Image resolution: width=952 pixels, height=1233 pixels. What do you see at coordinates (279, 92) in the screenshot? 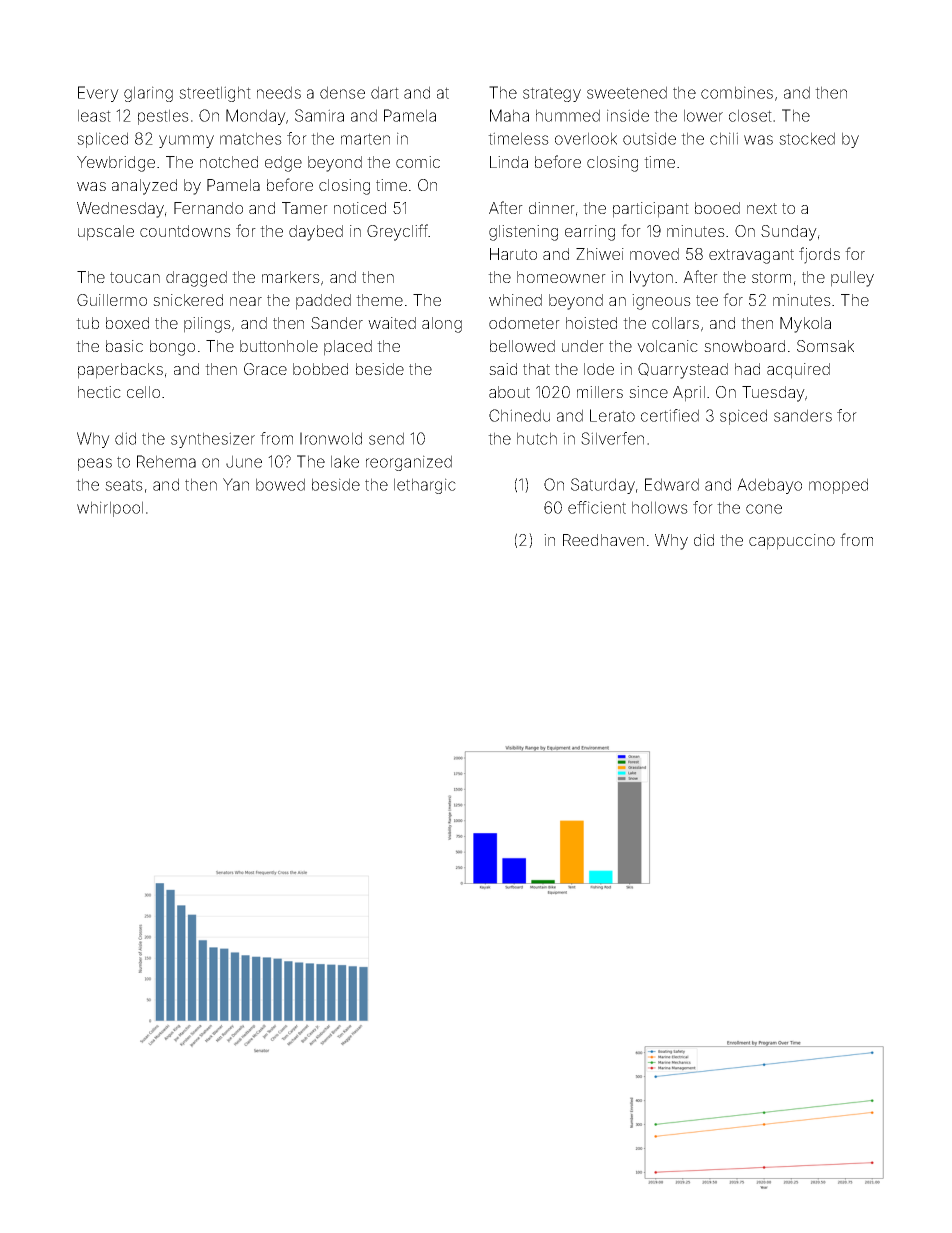
I see `needs` at bounding box center [279, 92].
